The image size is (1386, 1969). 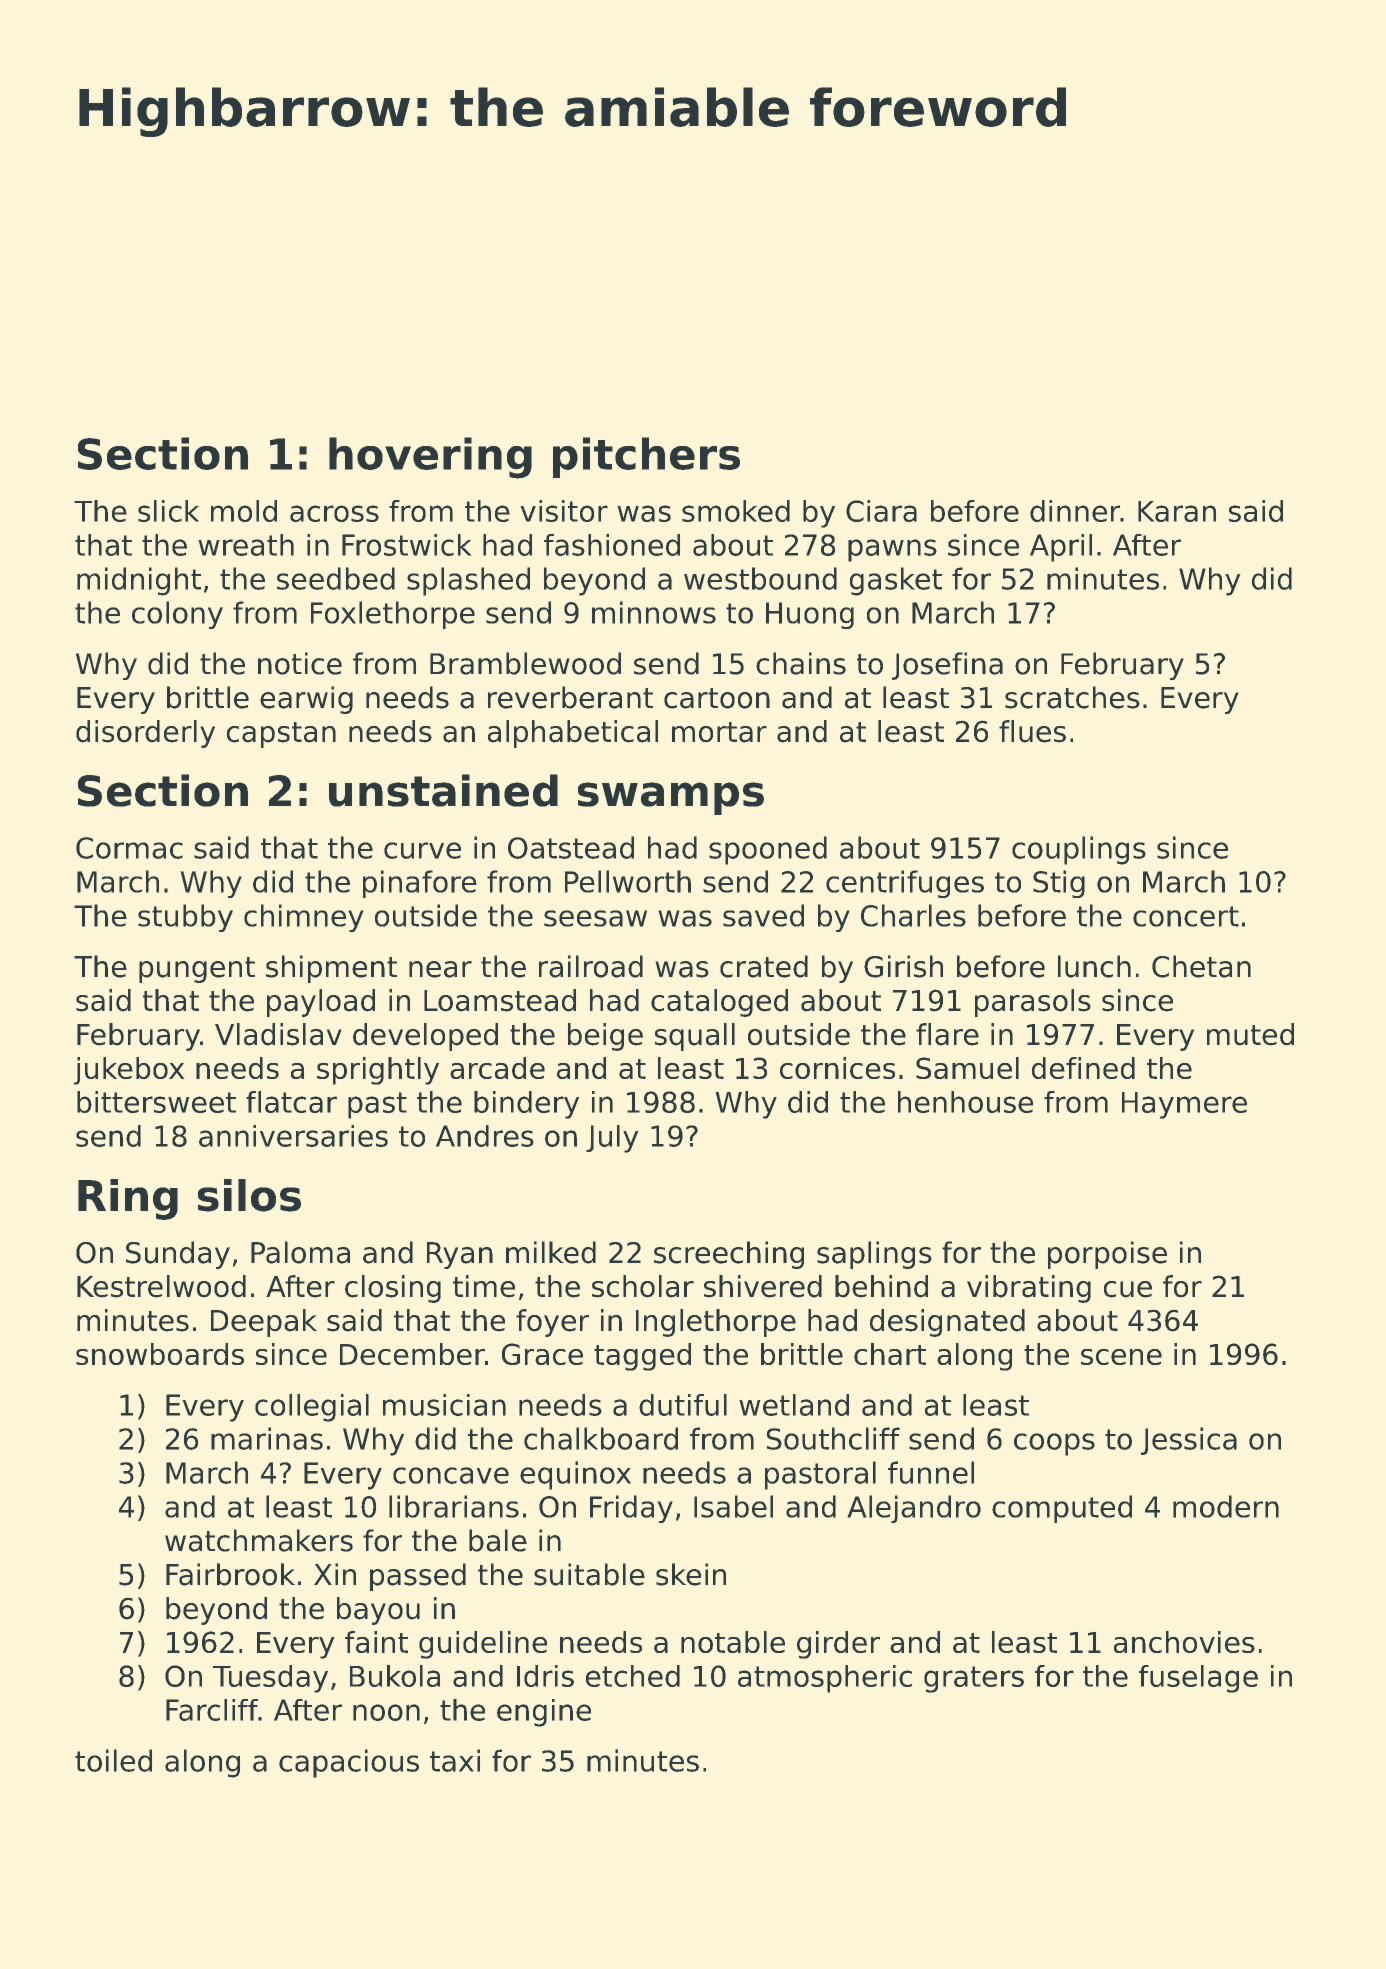 What do you see at coordinates (139, 581) in the screenshot?
I see `midnight` at bounding box center [139, 581].
